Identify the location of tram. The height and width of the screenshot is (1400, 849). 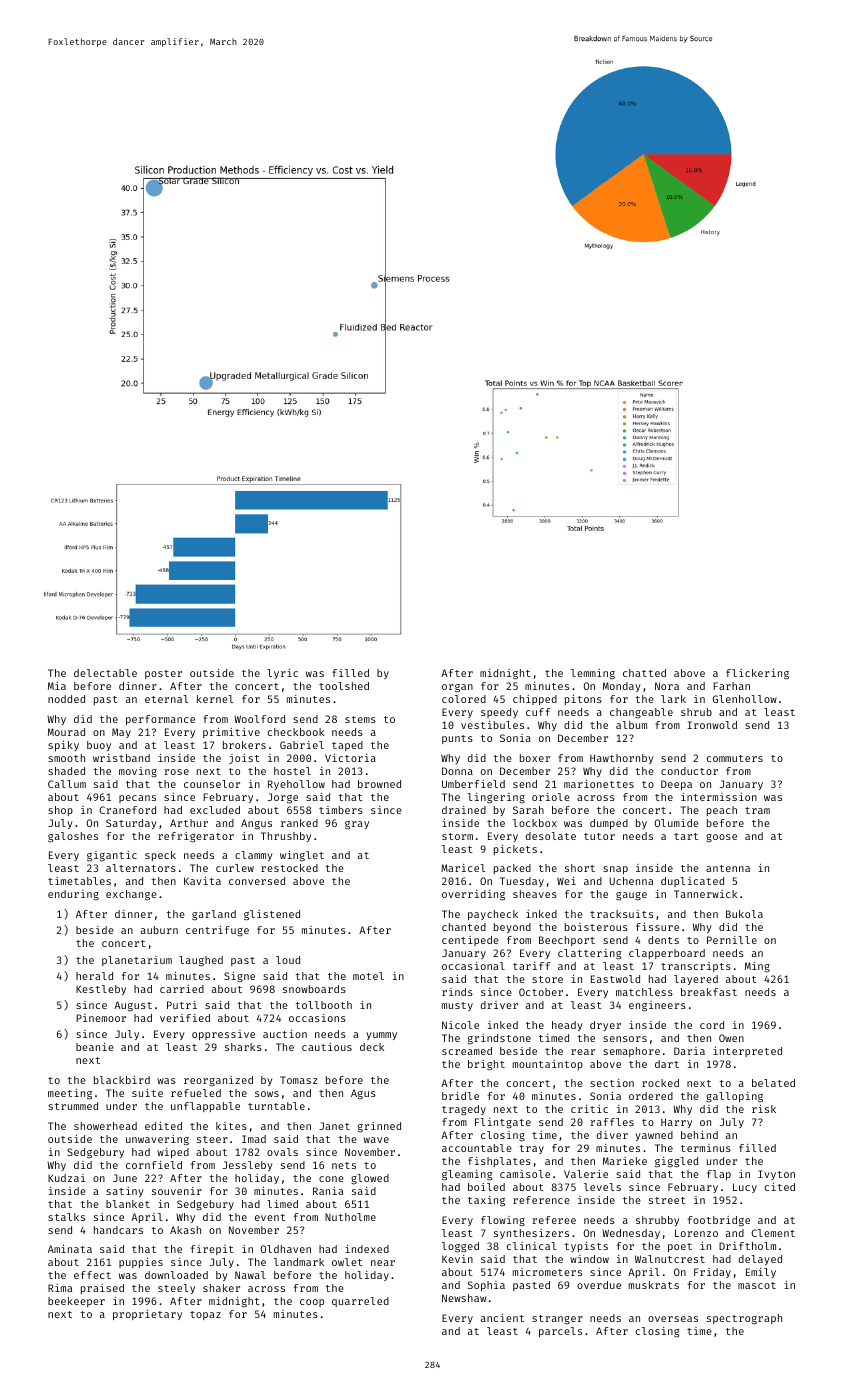
(757, 810).
